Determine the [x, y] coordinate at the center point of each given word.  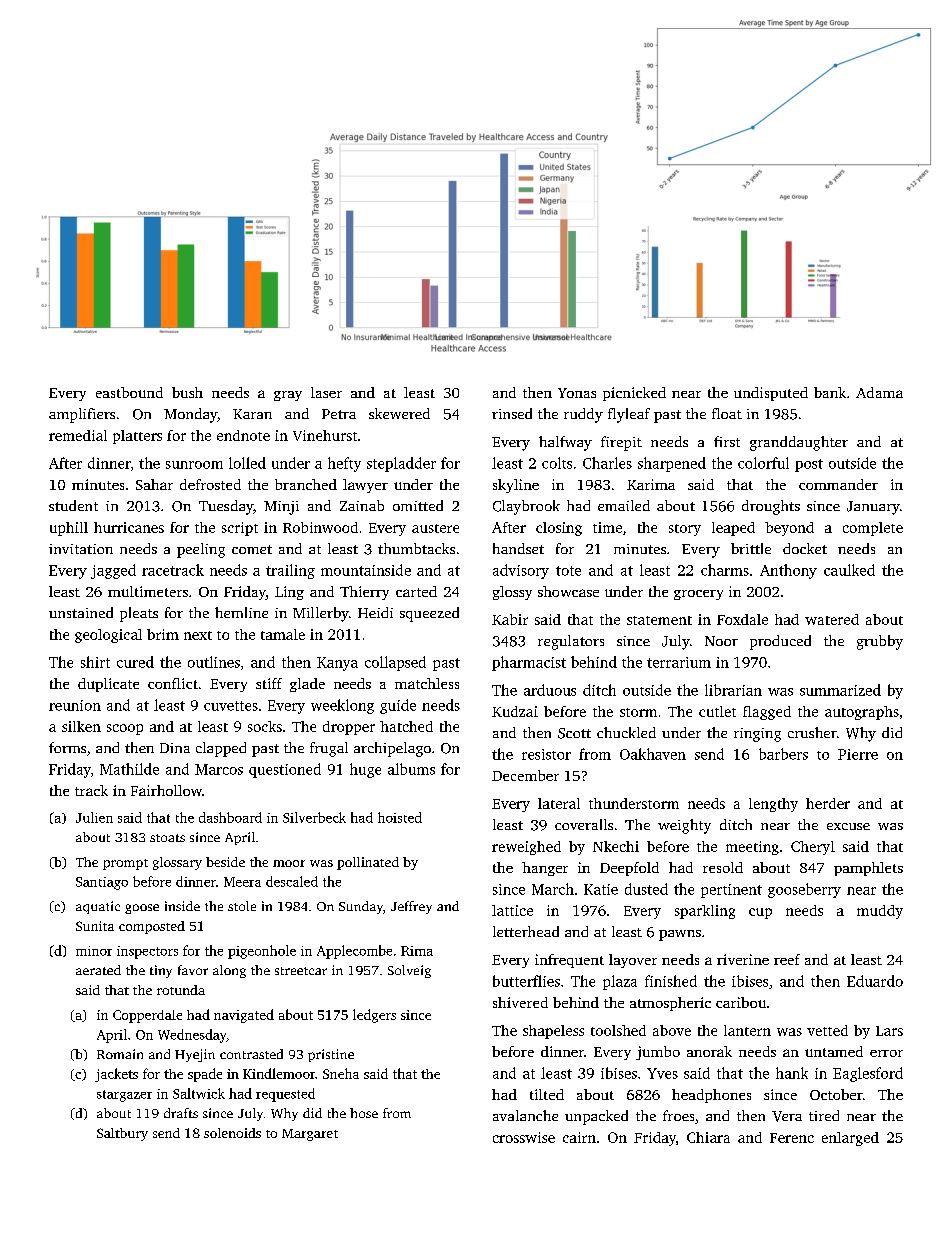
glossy [512, 593]
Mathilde [129, 769]
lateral [559, 803]
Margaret [310, 1135]
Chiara [708, 1137]
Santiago [102, 883]
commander [838, 484]
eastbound [129, 392]
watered [832, 619]
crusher [812, 732]
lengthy [773, 805]
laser [326, 392]
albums [411, 769]
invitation [81, 549]
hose [364, 1113]
